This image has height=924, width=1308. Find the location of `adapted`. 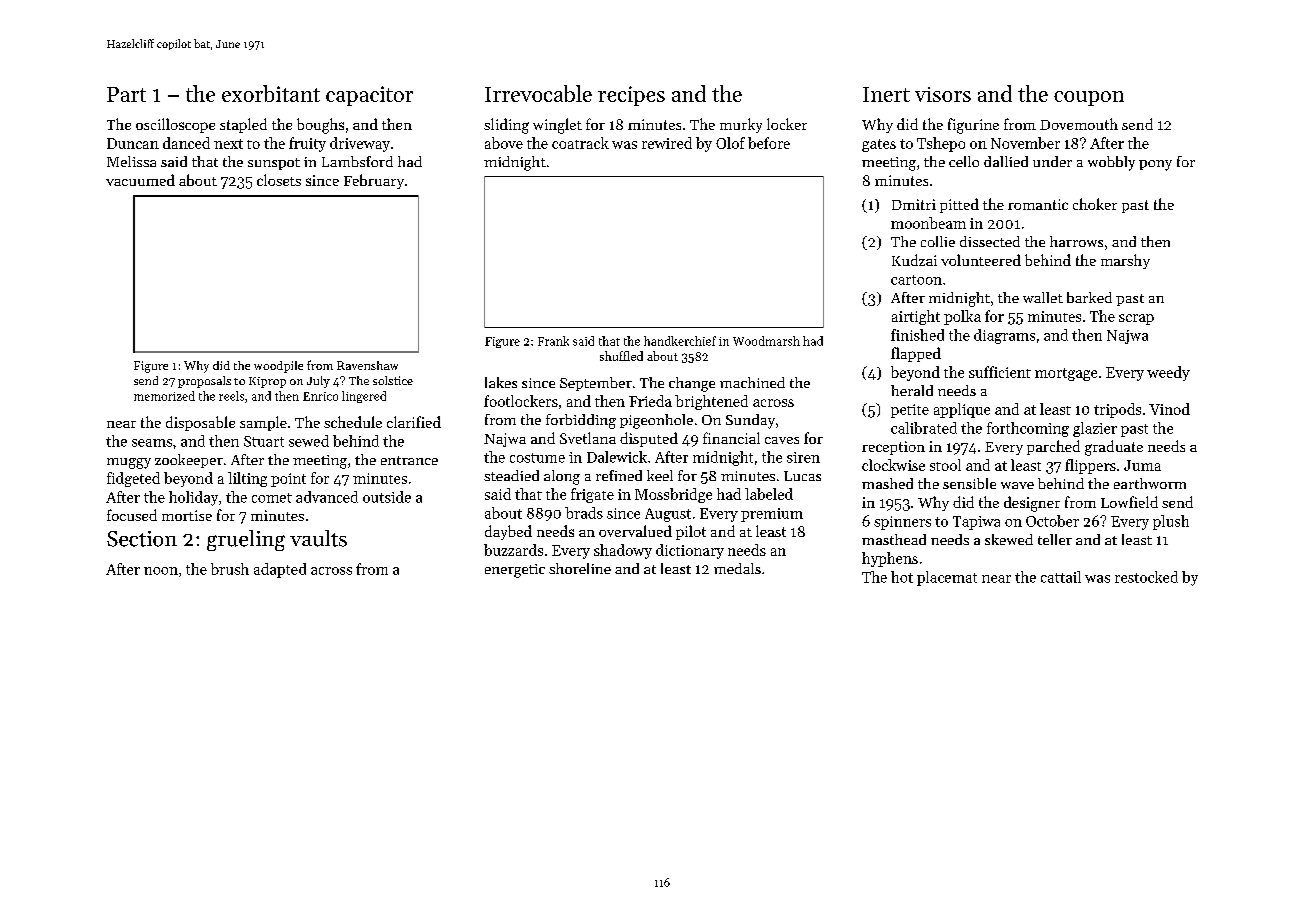

adapted is located at coordinates (280, 570).
